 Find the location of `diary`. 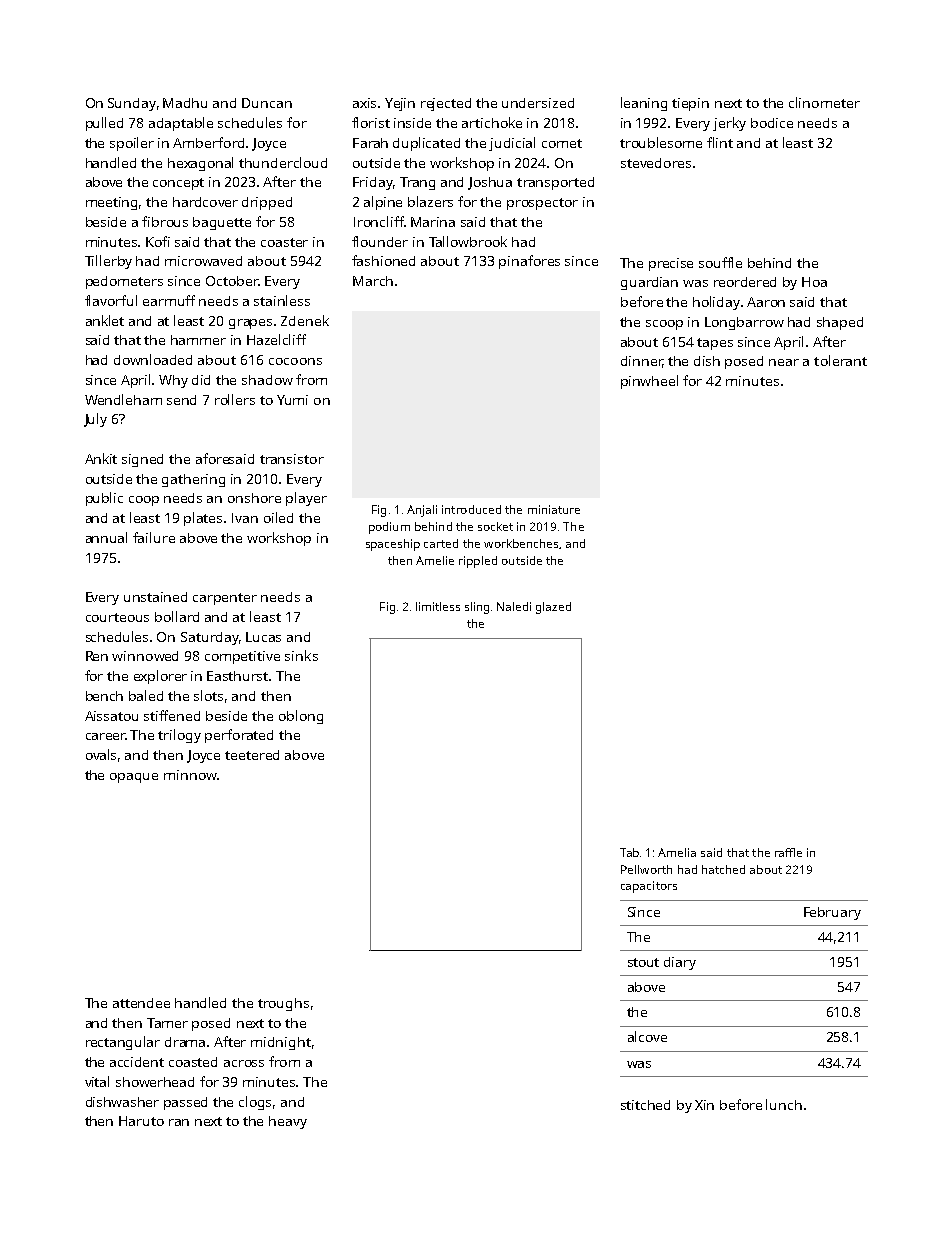

diary is located at coordinates (680, 963).
